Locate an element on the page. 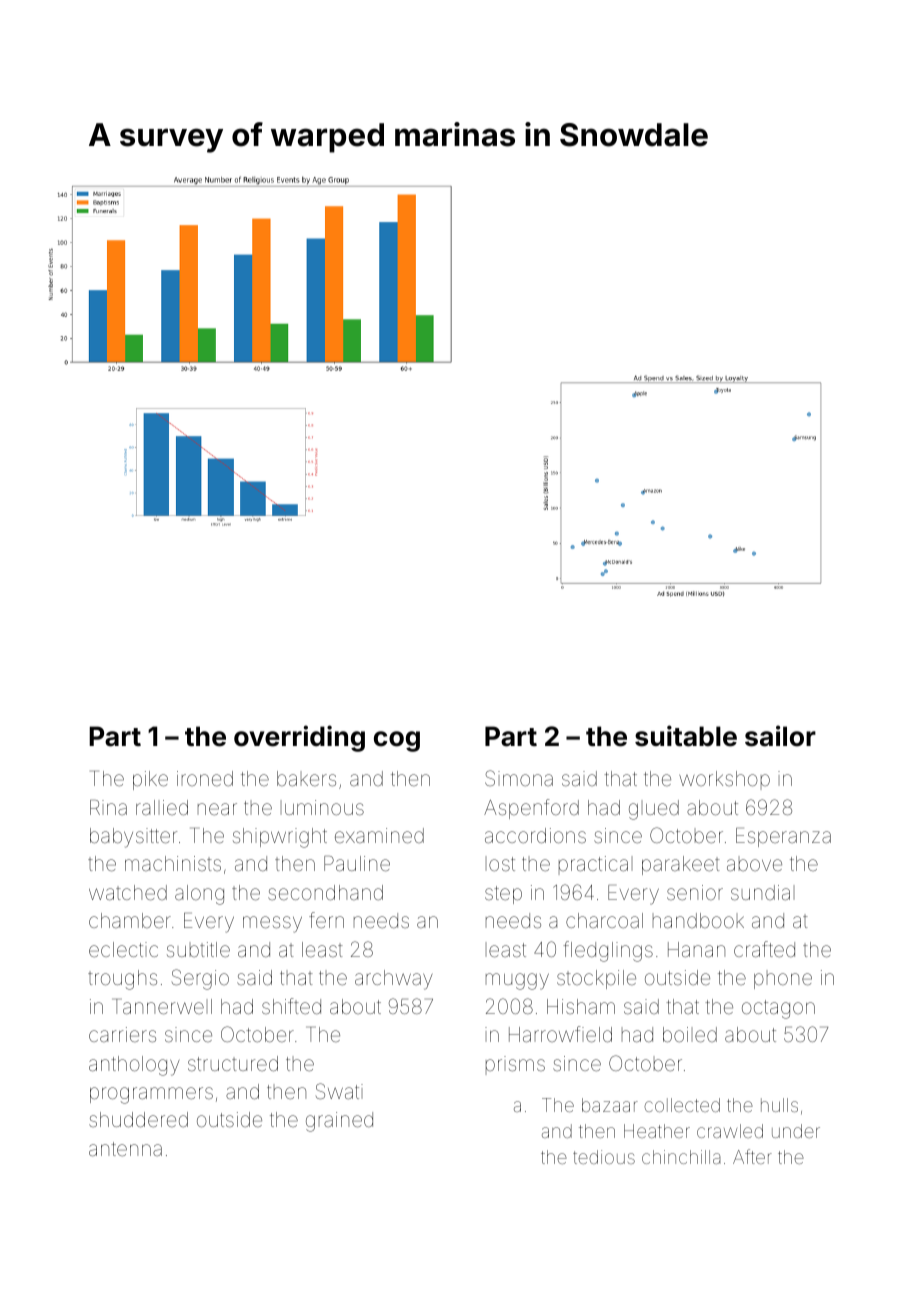  structured is located at coordinates (233, 1063).
